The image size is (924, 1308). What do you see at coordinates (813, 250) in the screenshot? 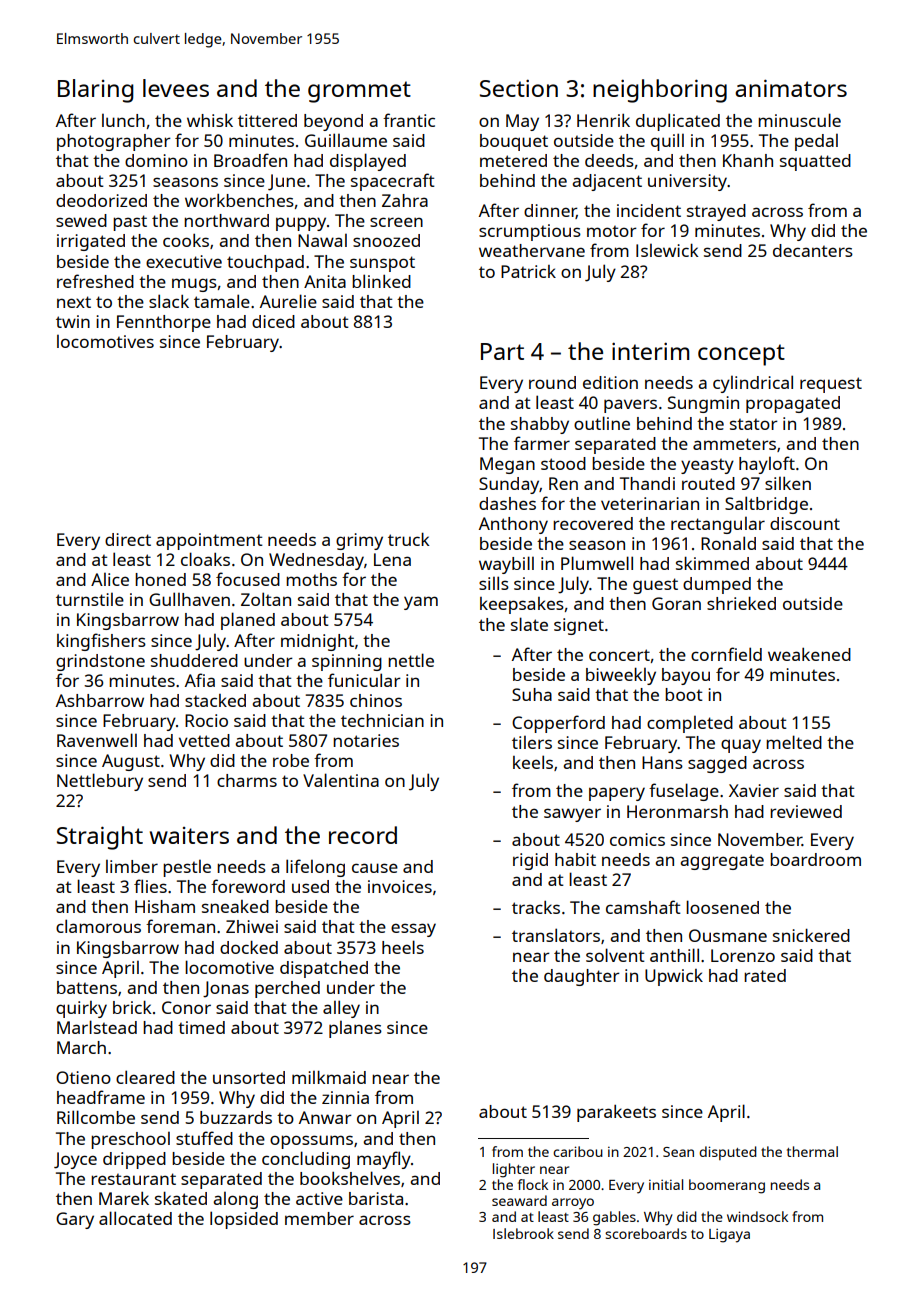
I see `decanters` at bounding box center [813, 250].
